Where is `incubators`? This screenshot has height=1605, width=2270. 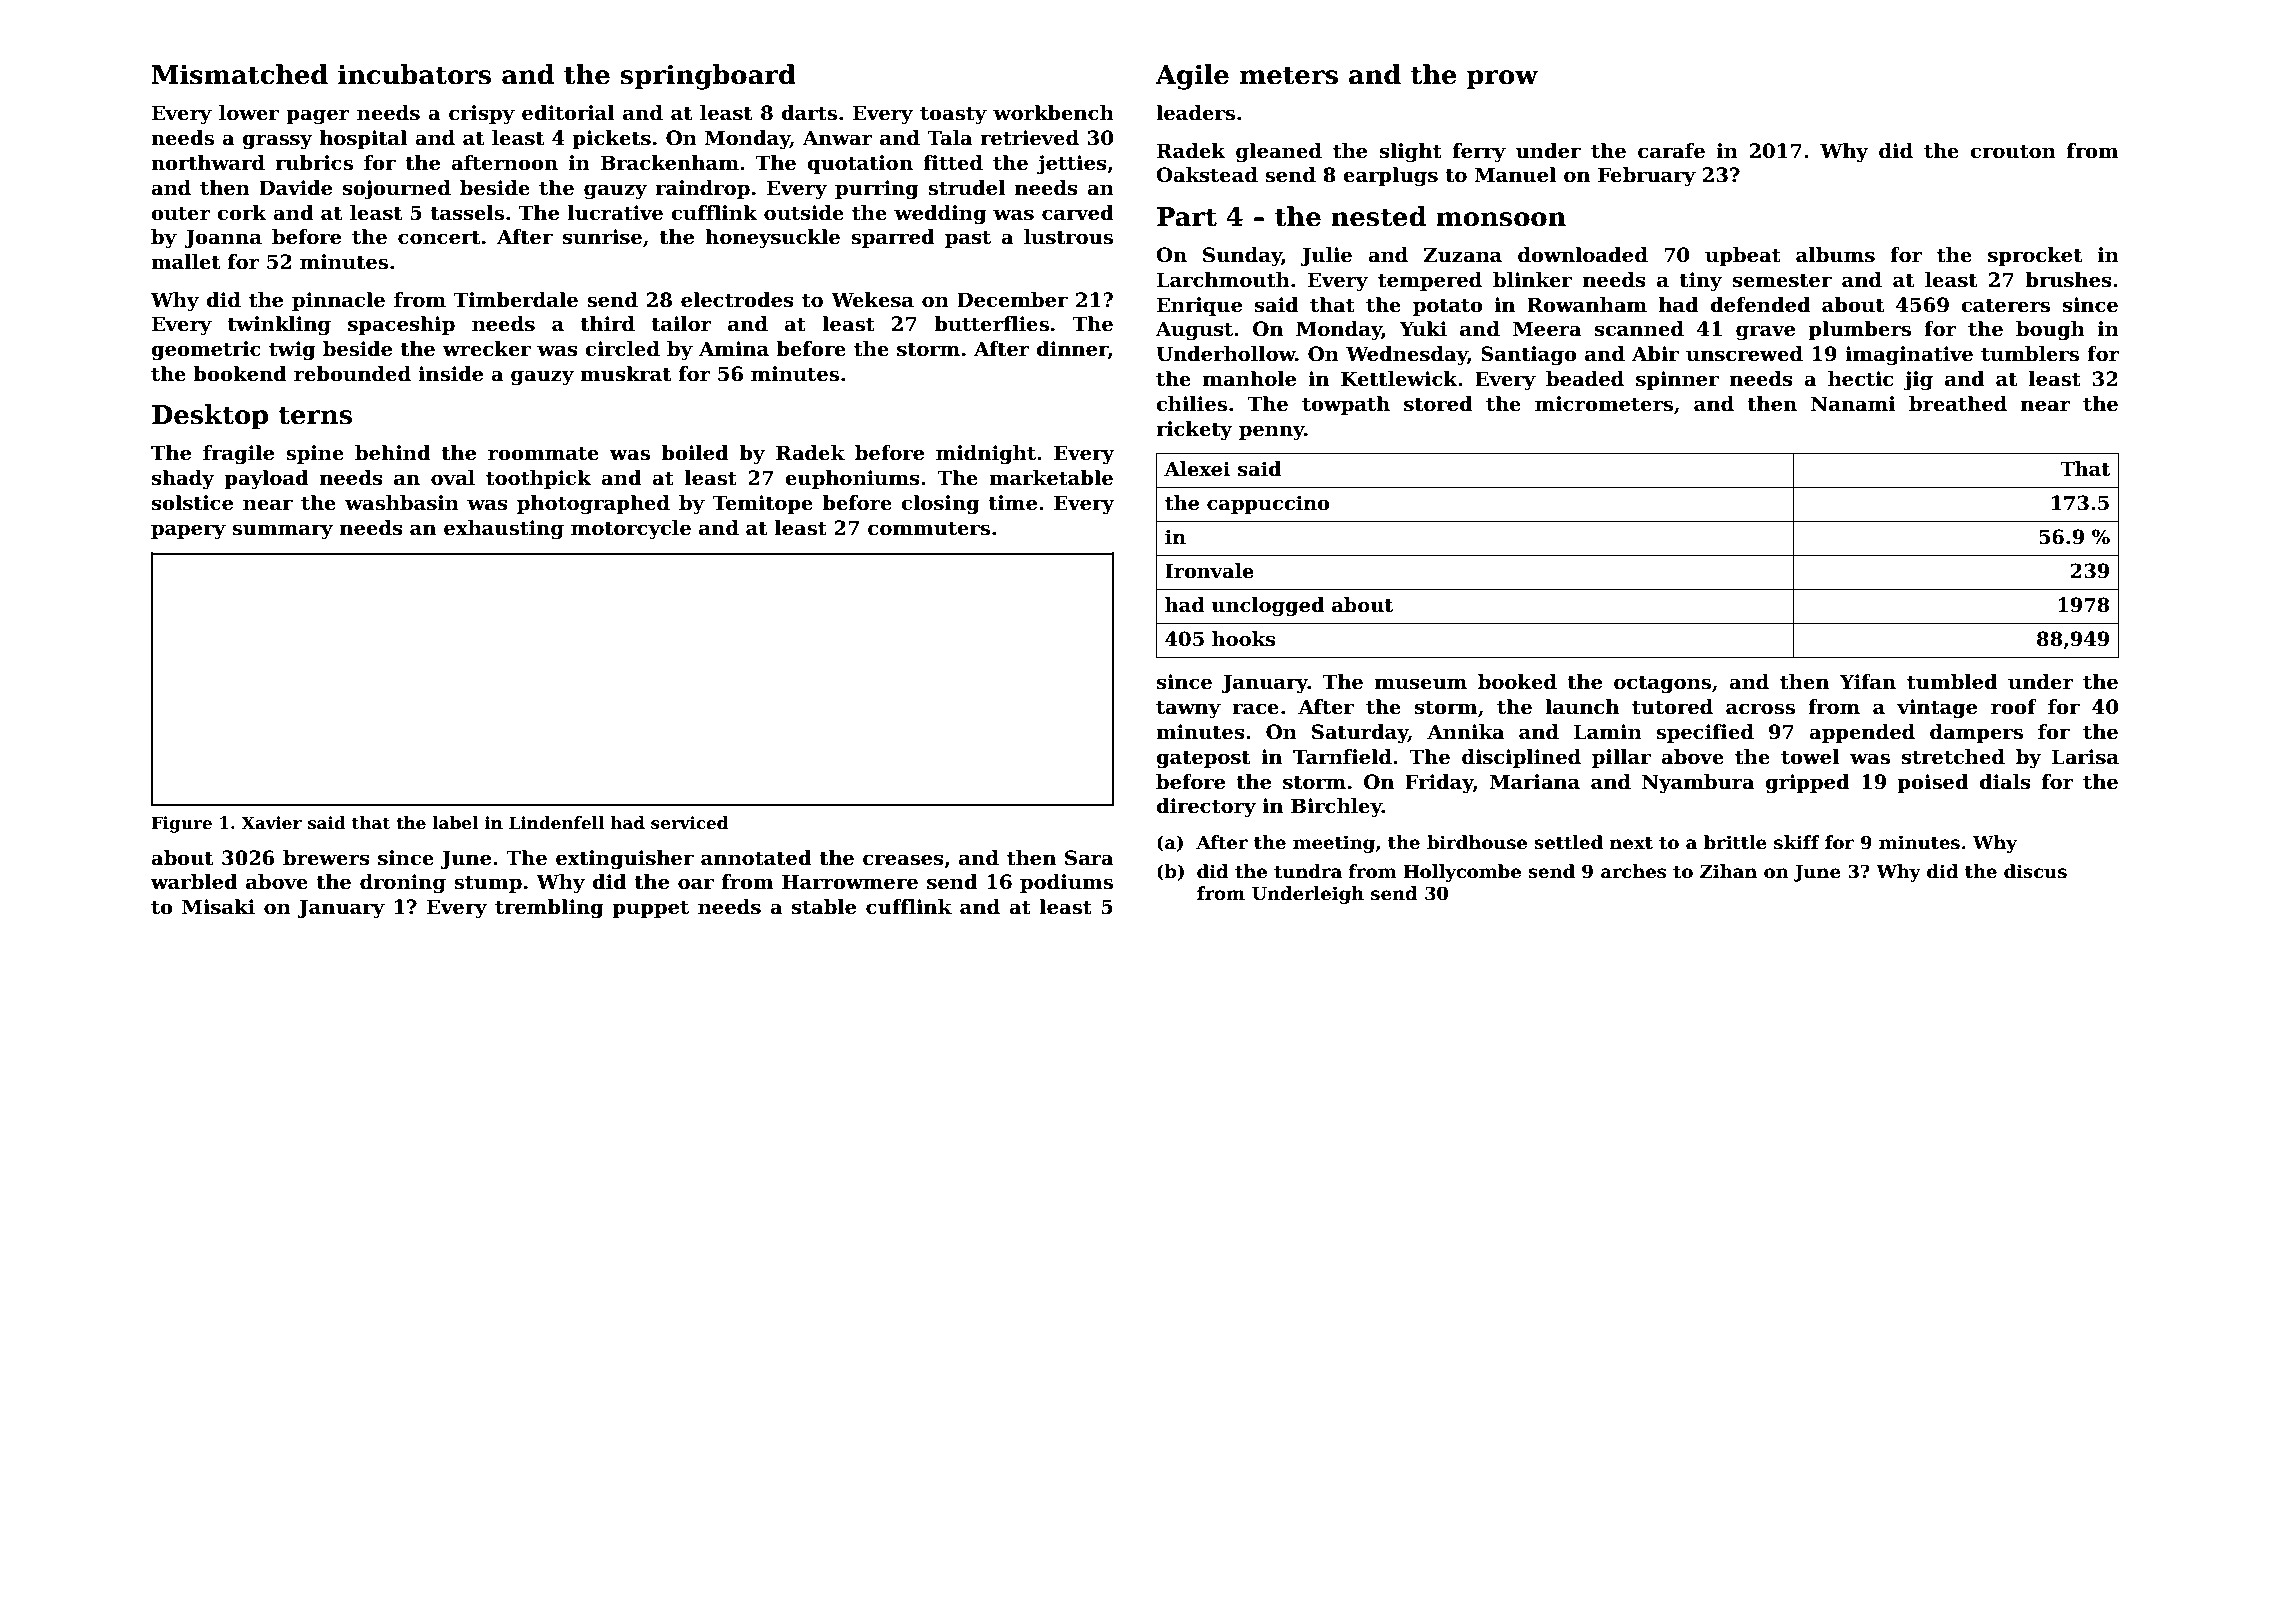 incubators is located at coordinates (414, 74).
